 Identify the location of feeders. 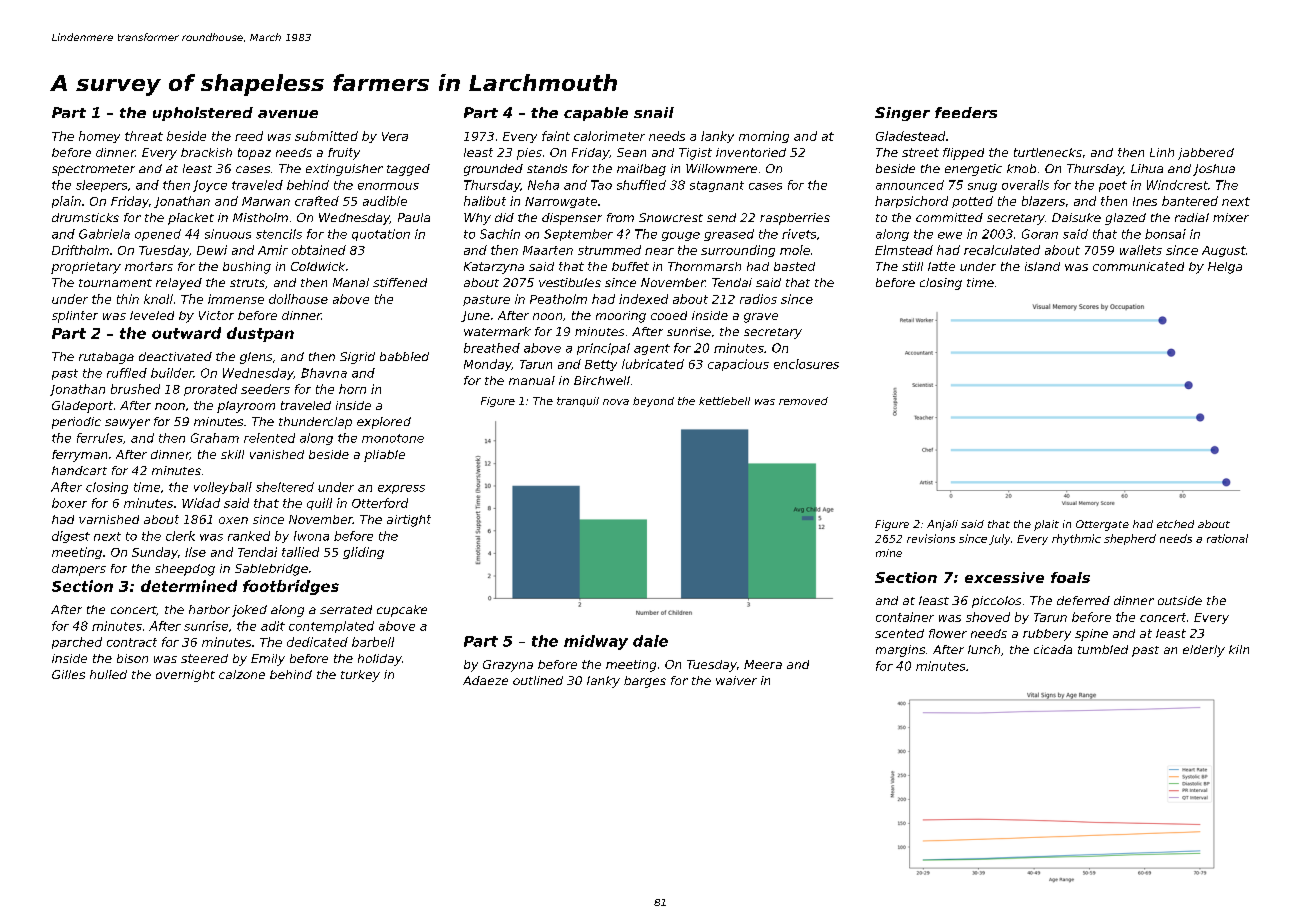
(966, 112).
